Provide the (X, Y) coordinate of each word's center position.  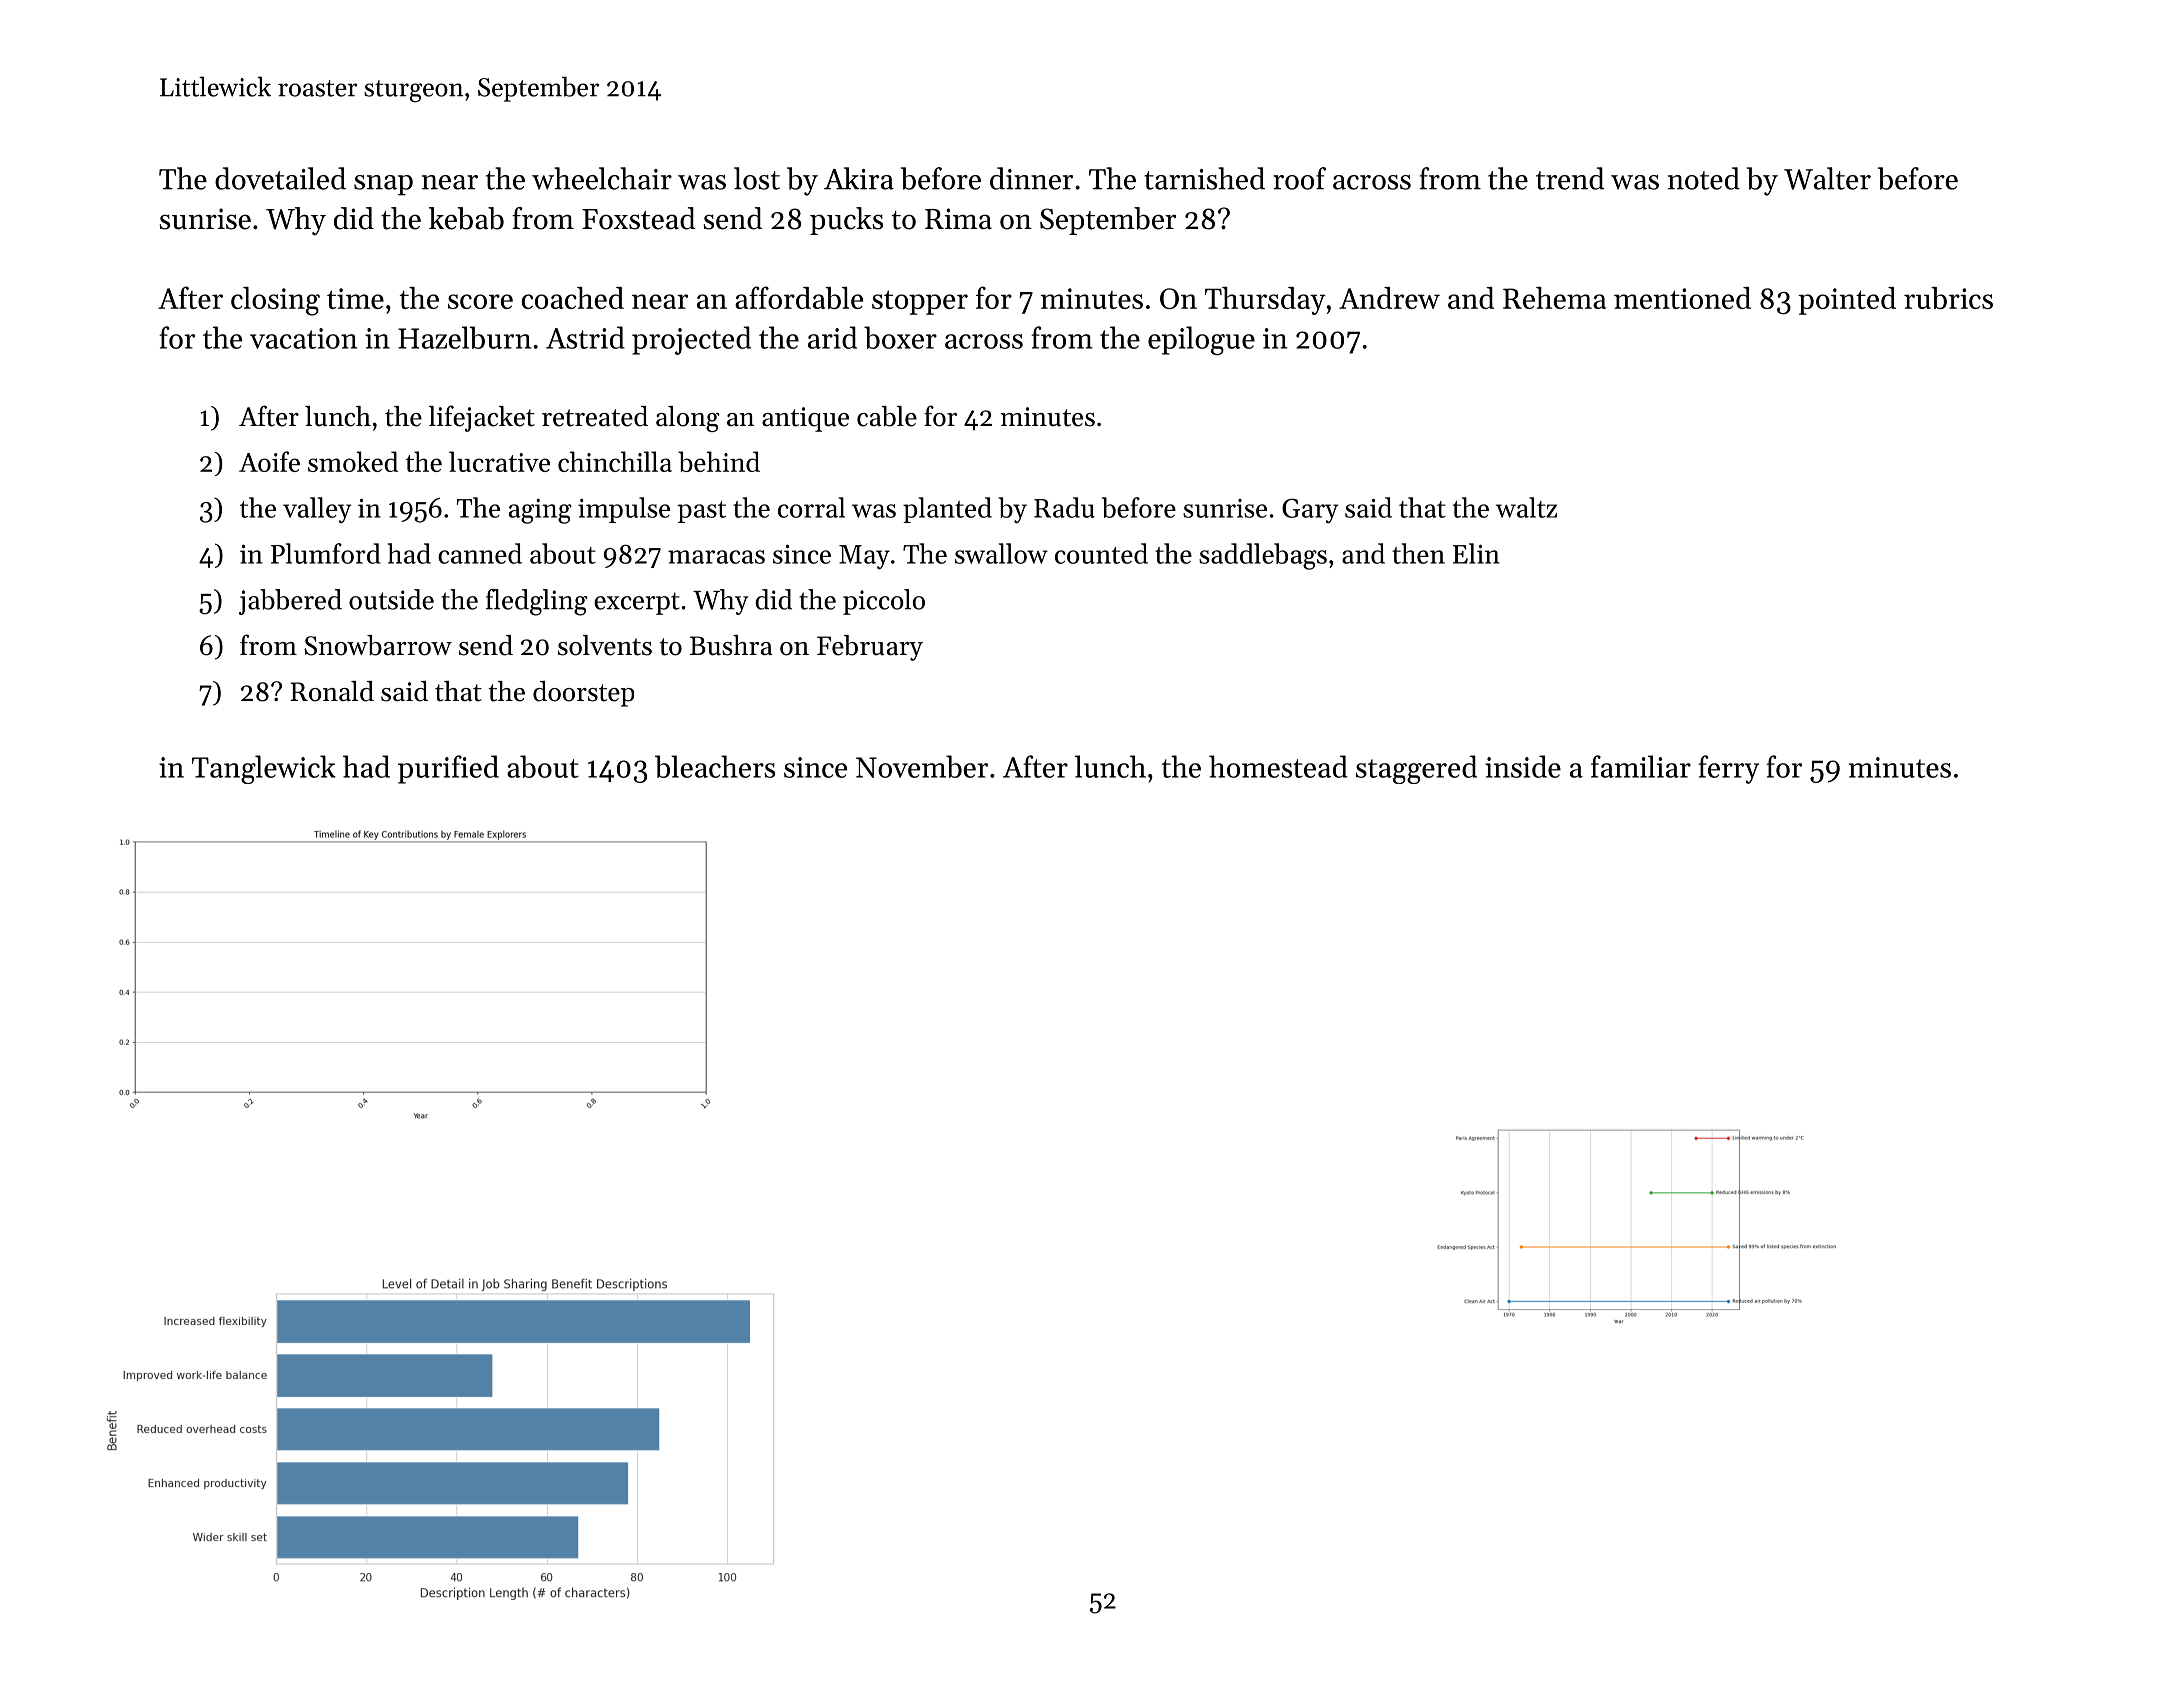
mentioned (1682, 298)
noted (1704, 178)
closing (275, 301)
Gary (1310, 511)
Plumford (325, 553)
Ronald (332, 691)
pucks (846, 221)
